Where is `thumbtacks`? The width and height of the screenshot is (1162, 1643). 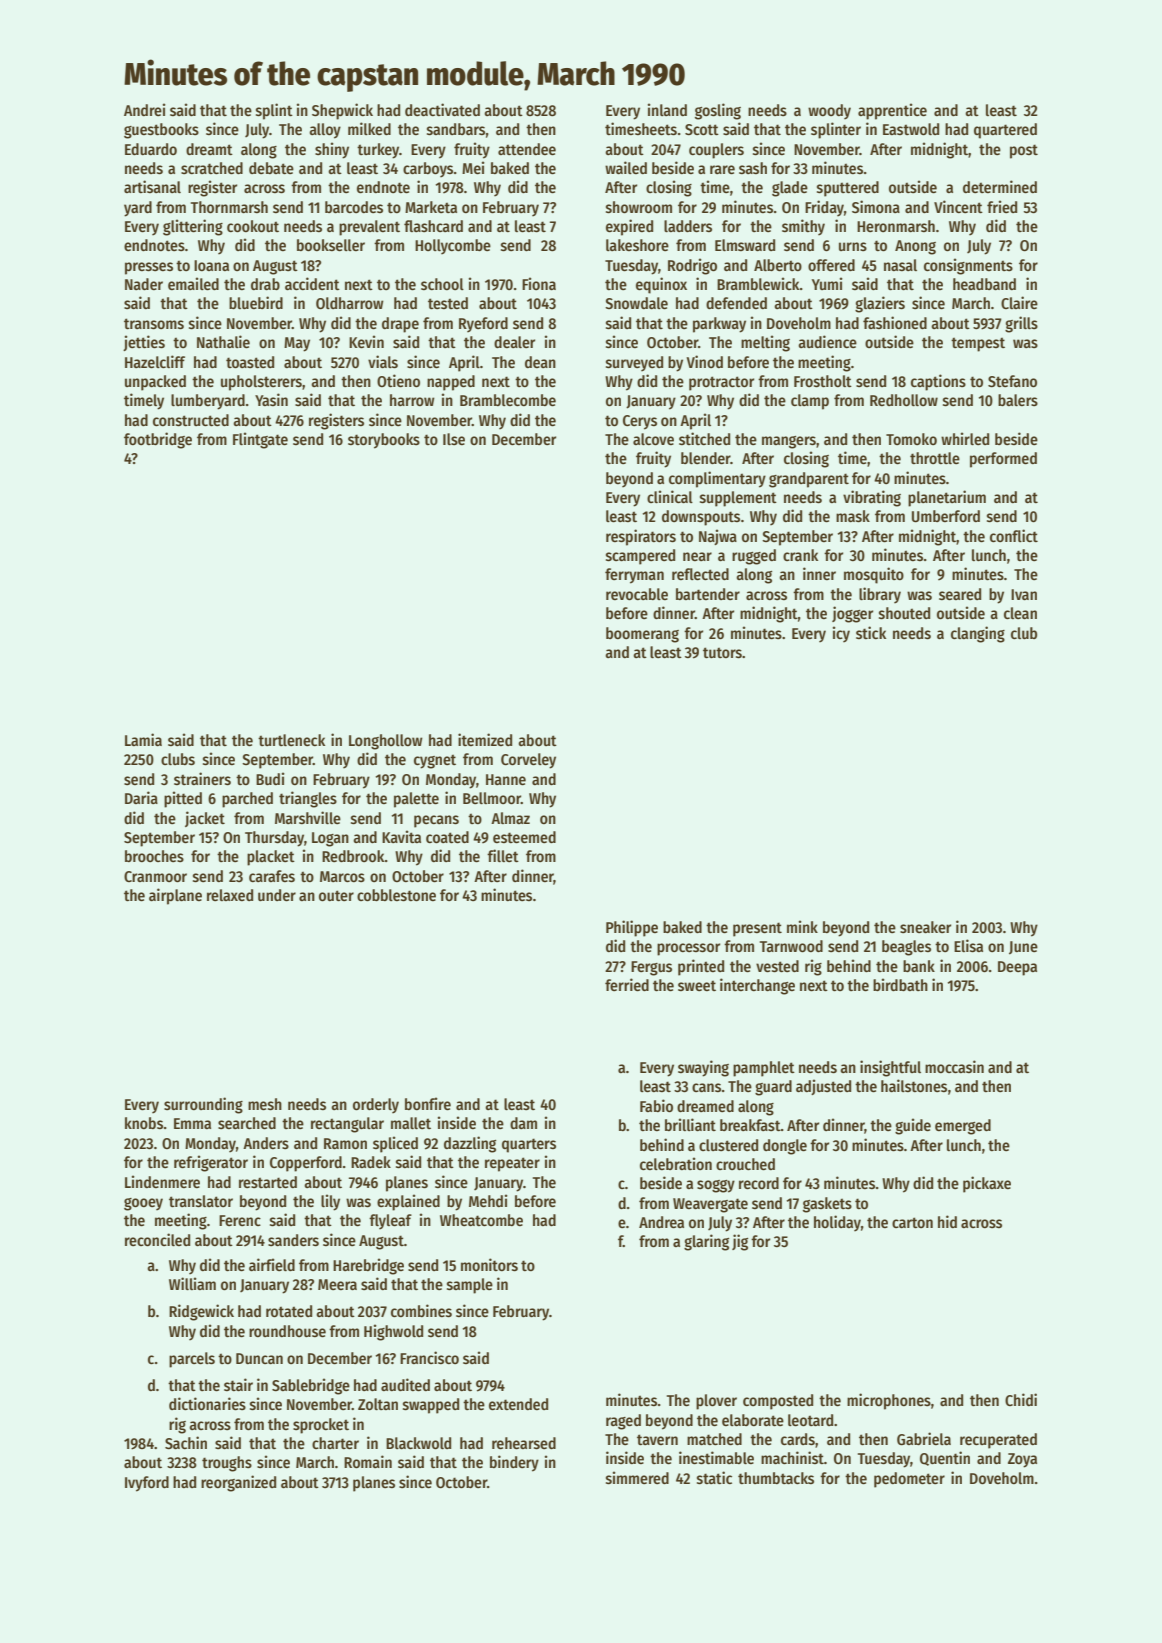 thumbtacks is located at coordinates (776, 1478).
